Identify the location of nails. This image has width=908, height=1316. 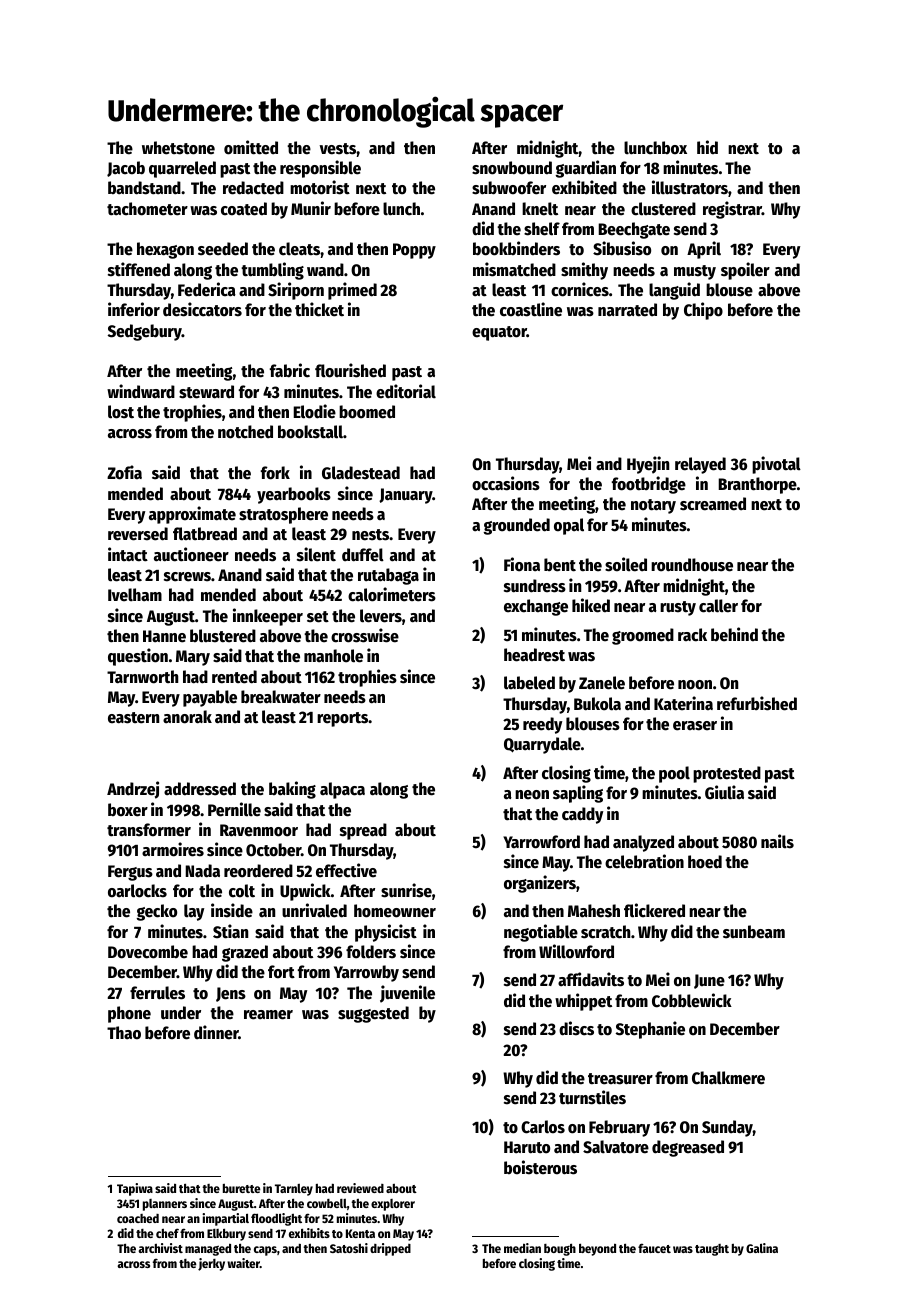
(777, 841).
